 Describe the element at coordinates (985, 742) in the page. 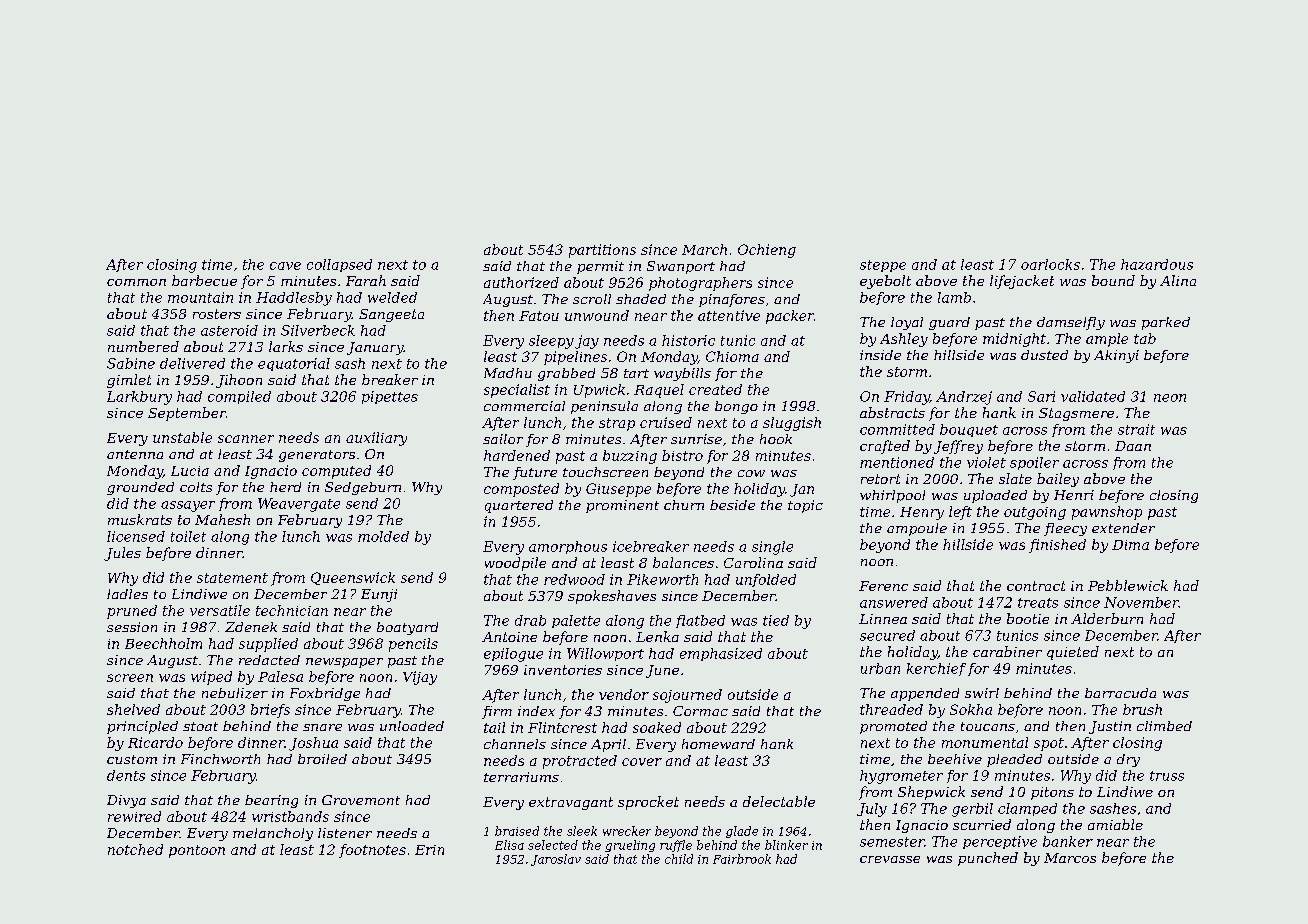

I see `monumental` at that location.
